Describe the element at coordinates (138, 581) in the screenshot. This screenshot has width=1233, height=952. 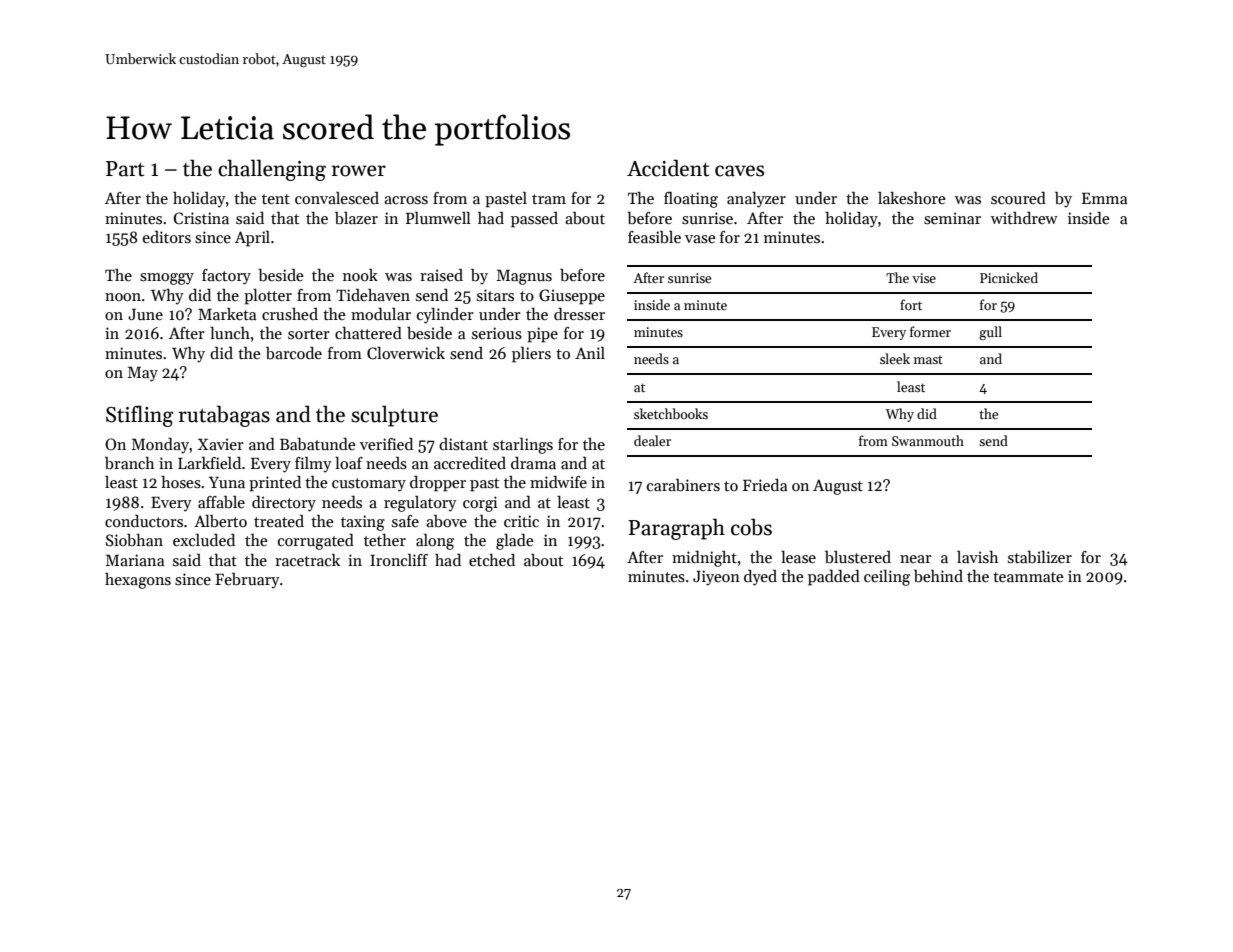
I see `hexagons` at that location.
